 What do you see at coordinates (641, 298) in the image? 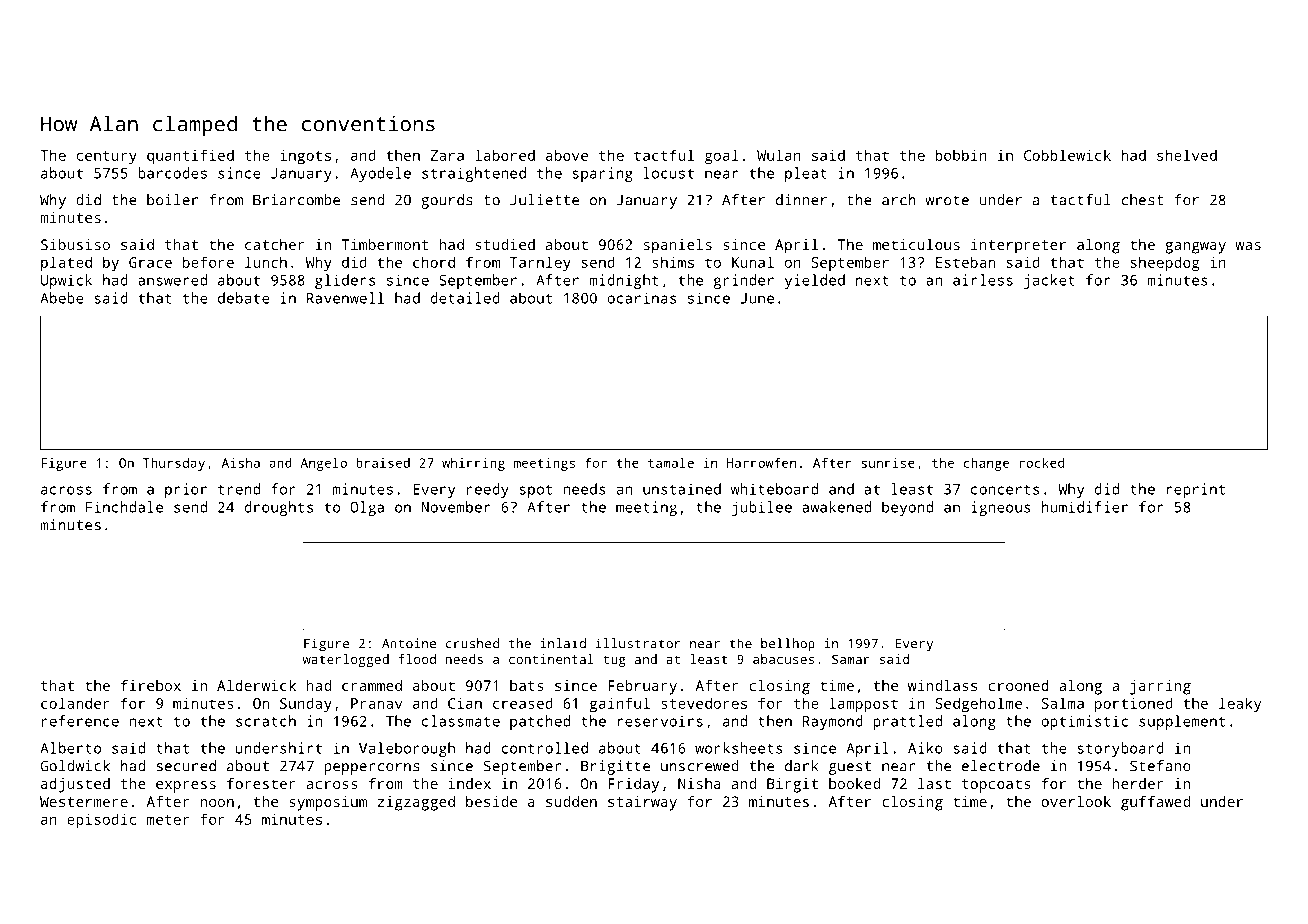
I see `ocarinas` at bounding box center [641, 298].
